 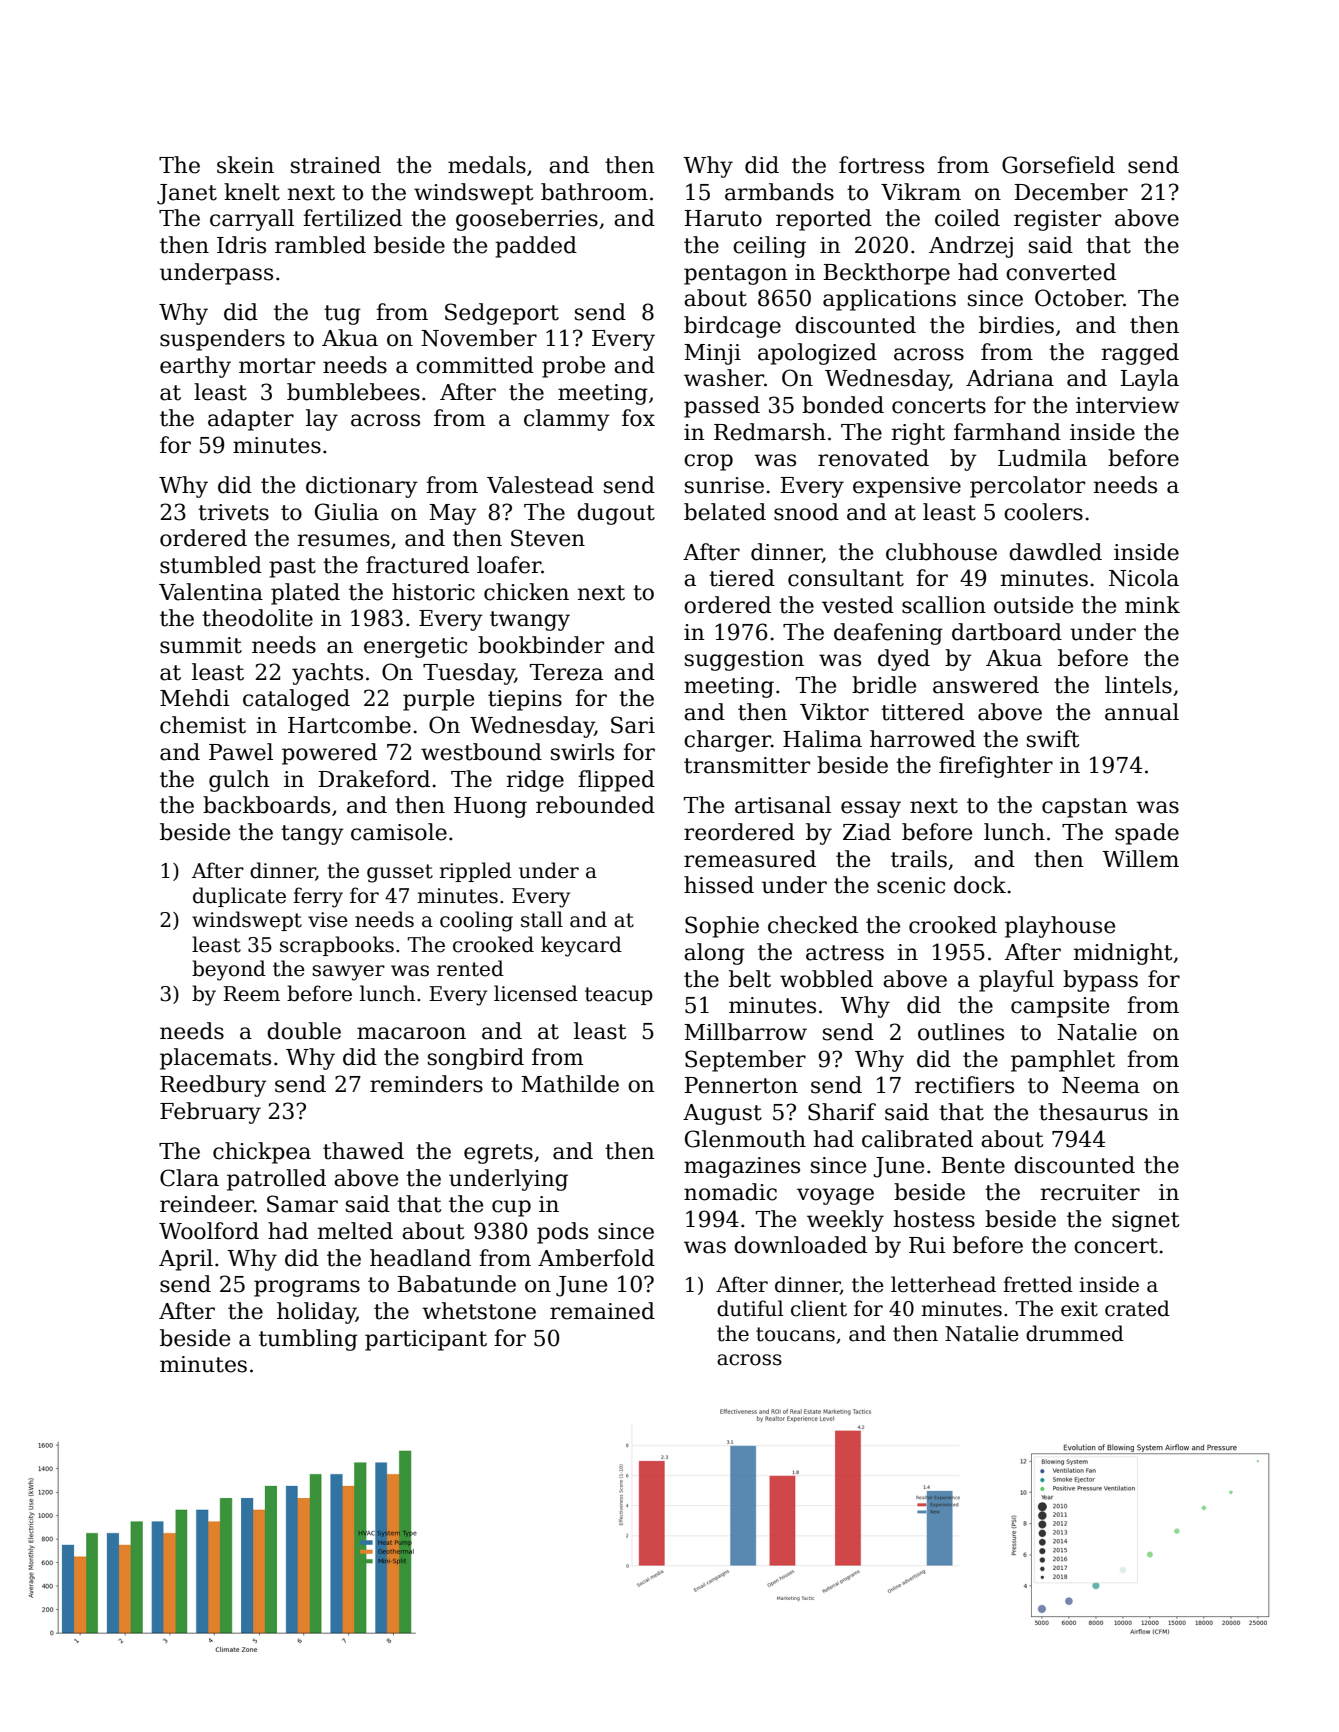 I want to click on keycard, so click(x=581, y=946).
